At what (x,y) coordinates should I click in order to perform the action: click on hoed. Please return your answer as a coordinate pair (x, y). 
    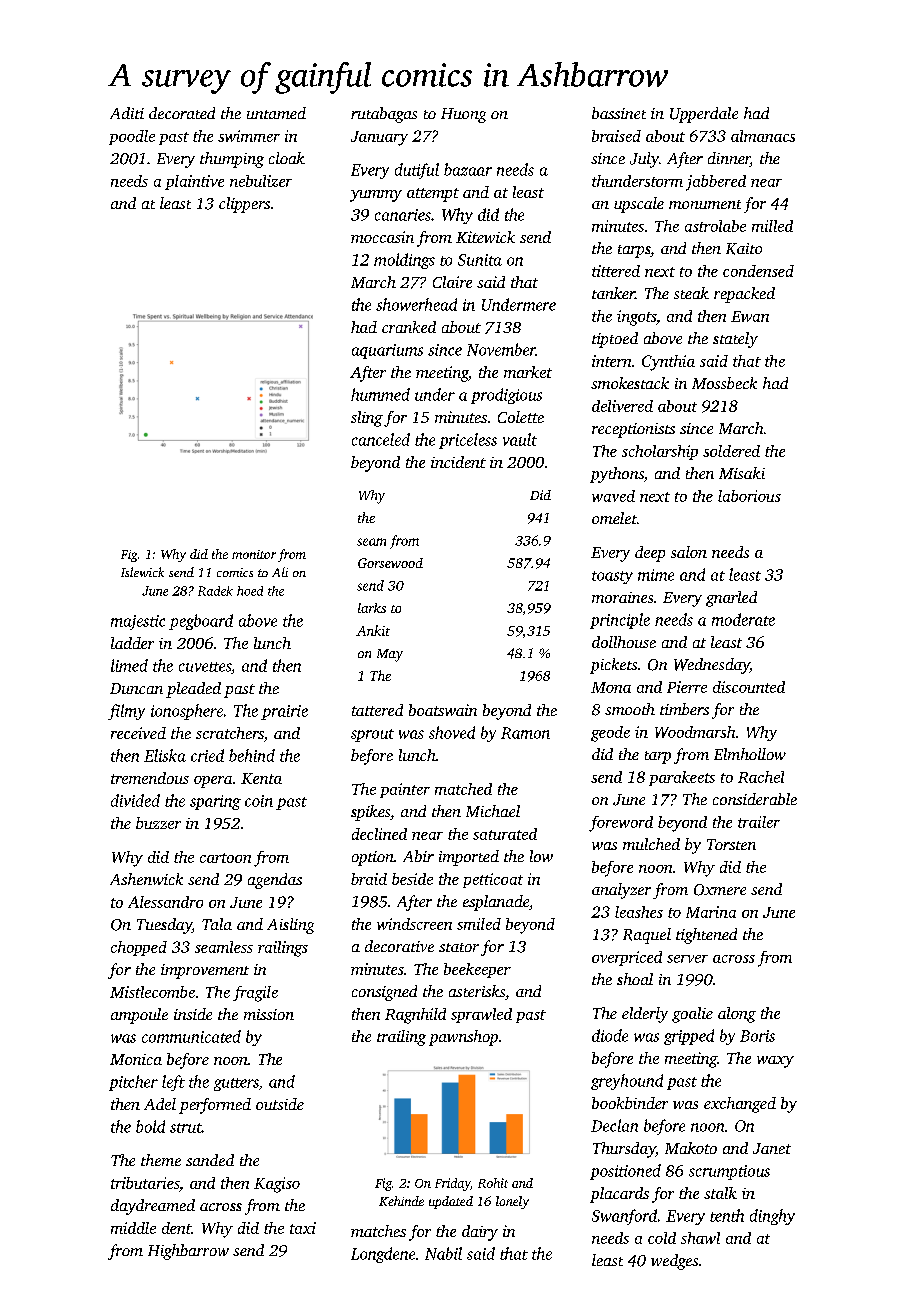
    Looking at the image, I should click on (250, 591).
